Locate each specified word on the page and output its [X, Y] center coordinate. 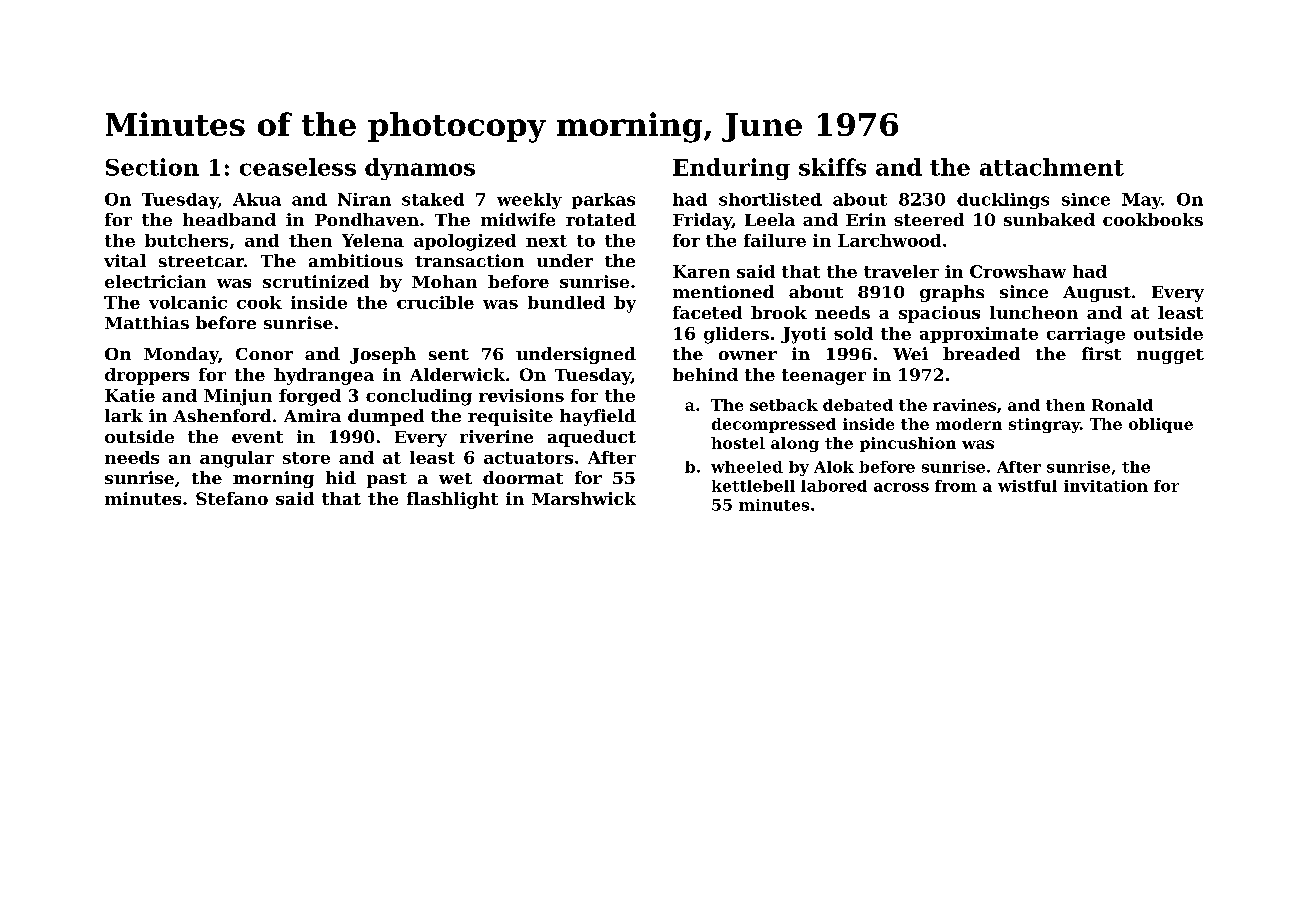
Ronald [1122, 405]
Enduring [731, 169]
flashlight [452, 500]
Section [152, 167]
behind [705, 374]
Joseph [383, 355]
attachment [1052, 167]
